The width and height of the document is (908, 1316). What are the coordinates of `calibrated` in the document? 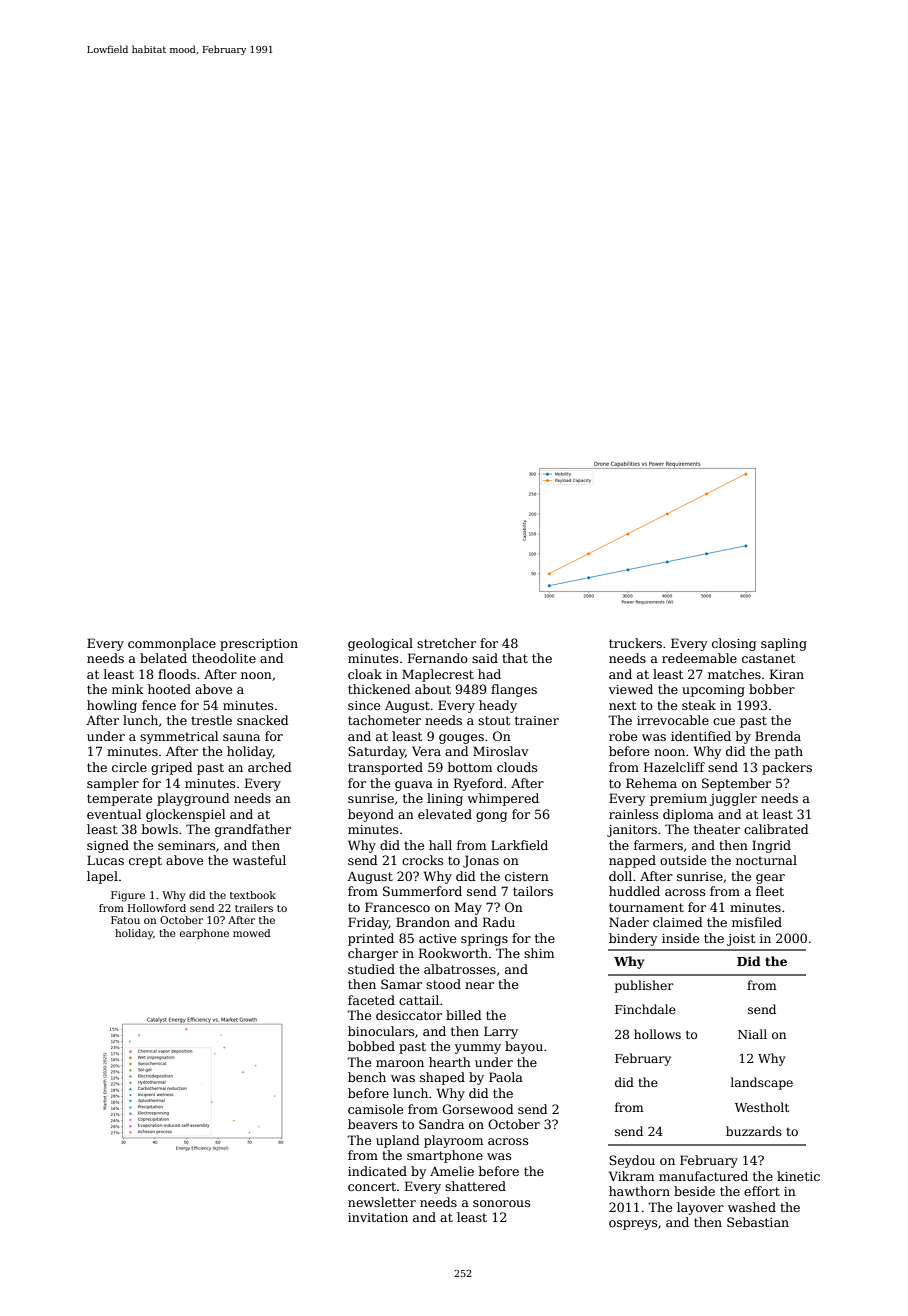 It's located at (776, 829).
